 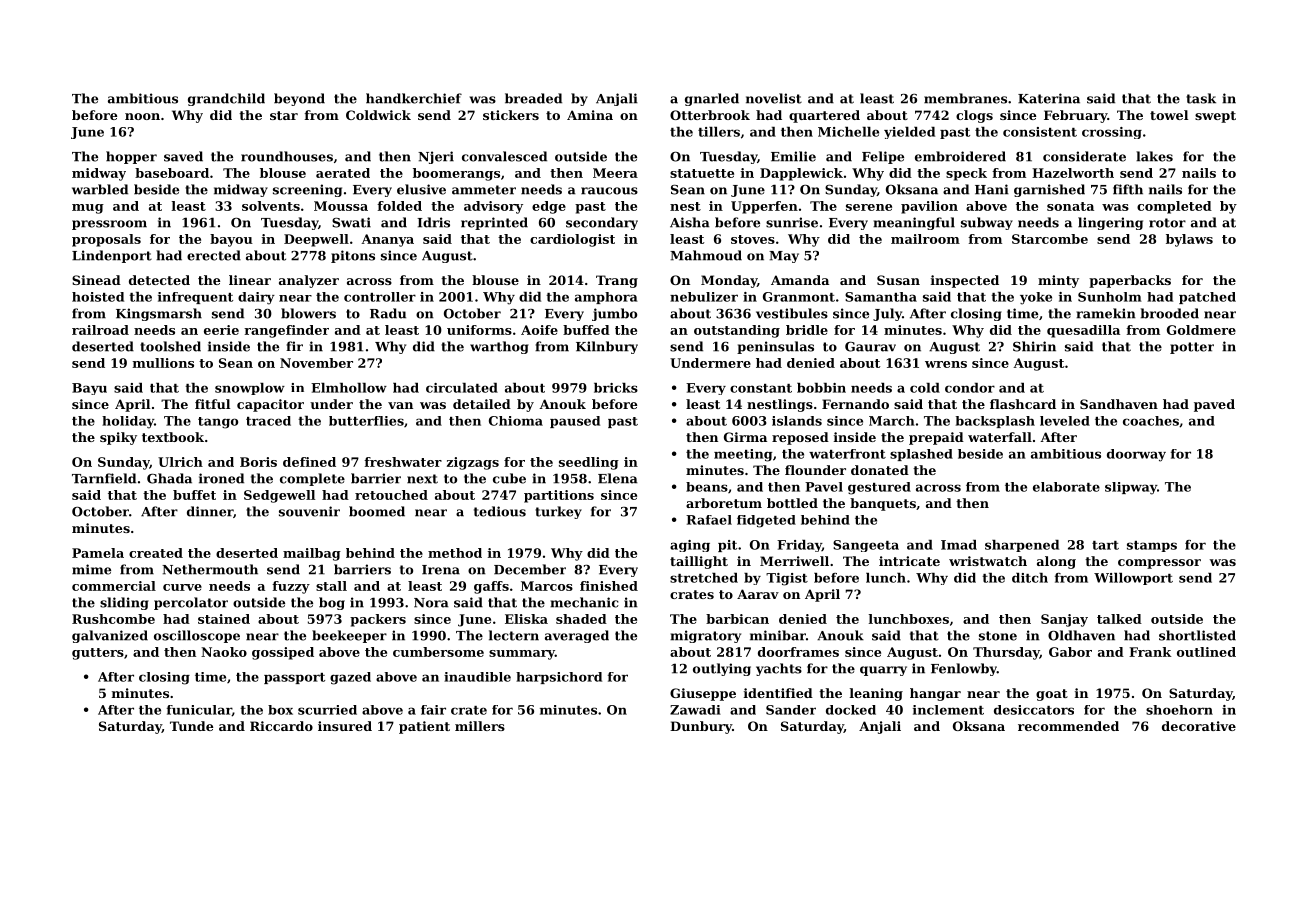 What do you see at coordinates (729, 281) in the page?
I see `Monday` at bounding box center [729, 281].
